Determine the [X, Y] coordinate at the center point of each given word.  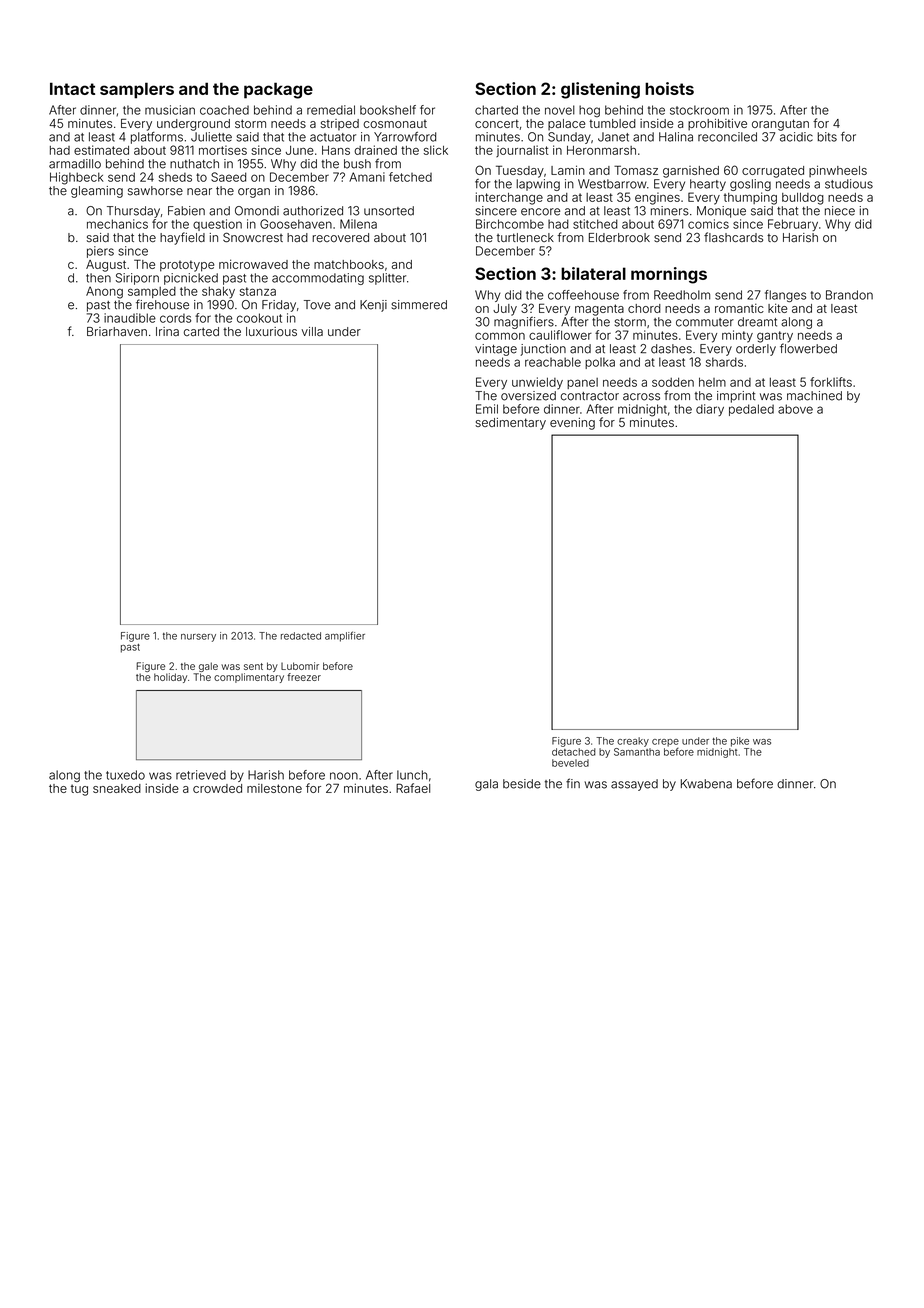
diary [710, 410]
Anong [104, 292]
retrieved [201, 775]
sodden [673, 382]
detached [574, 752]
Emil [487, 409]
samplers [137, 90]
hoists [669, 88]
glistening [600, 90]
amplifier [345, 636]
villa [312, 331]
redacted [301, 636]
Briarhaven [117, 331]
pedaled [751, 410]
